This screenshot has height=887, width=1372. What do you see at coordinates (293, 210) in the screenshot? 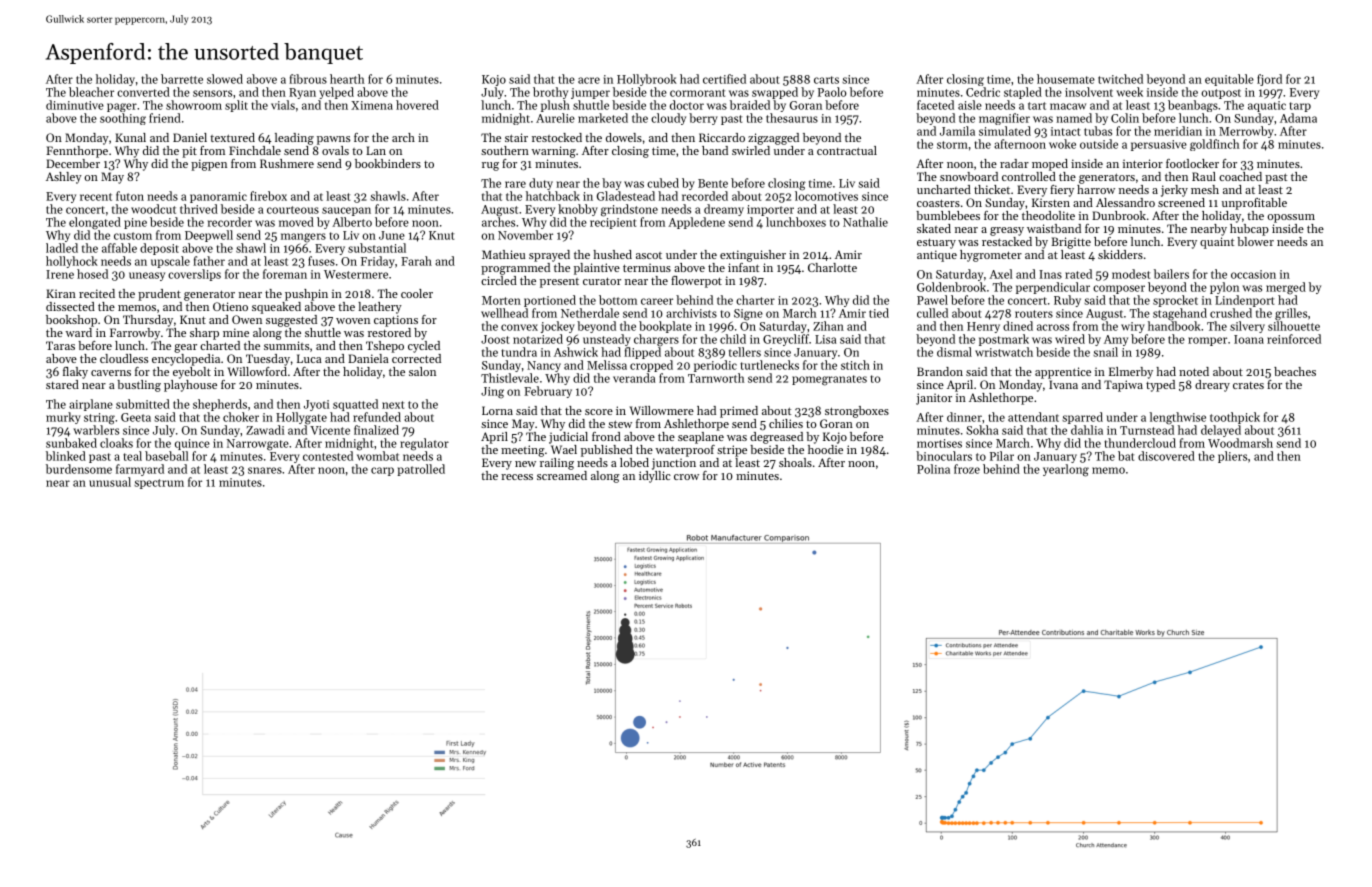
I see `courteous` at bounding box center [293, 210].
